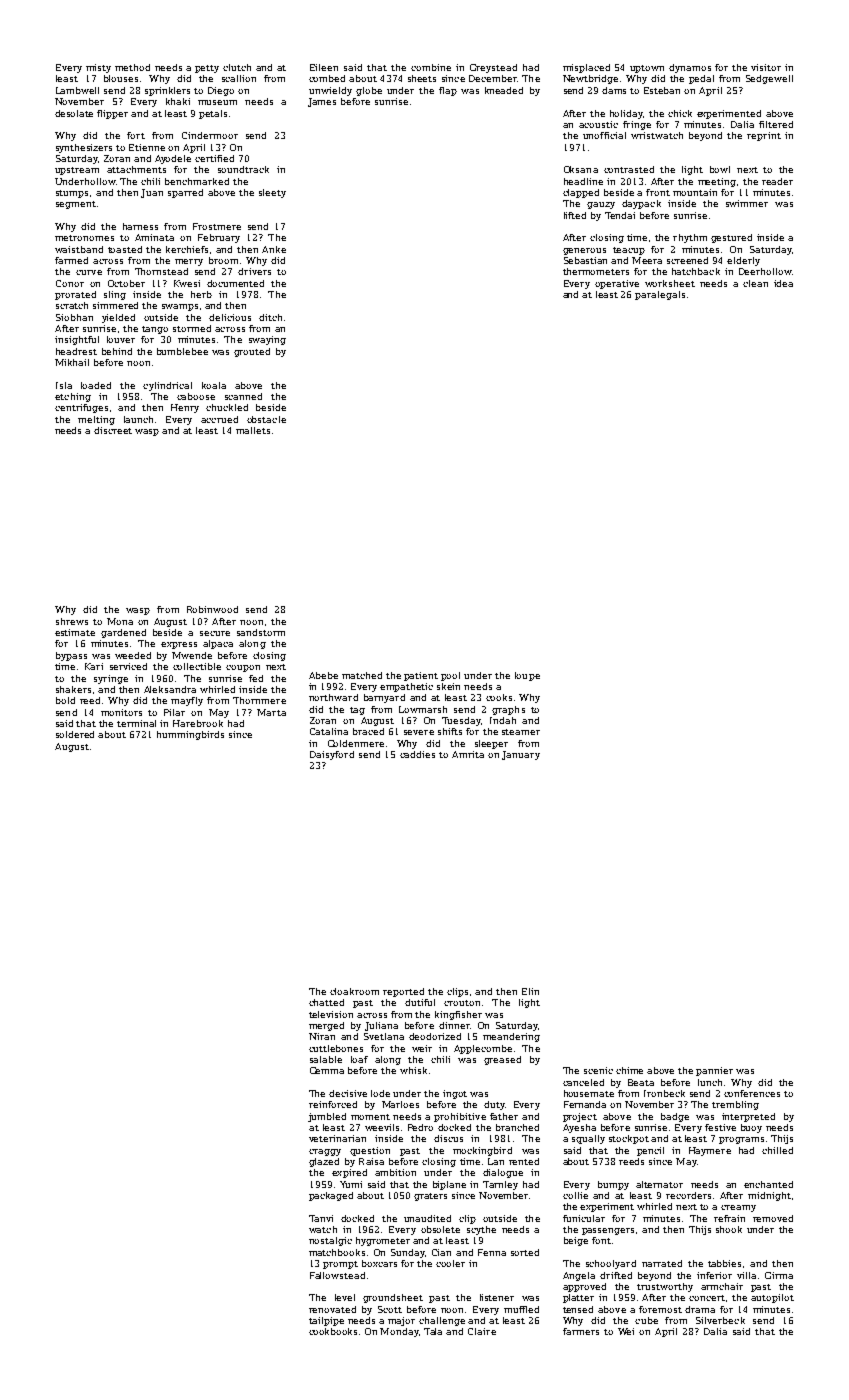 This page has width=849, height=1400. What do you see at coordinates (417, 754) in the page?
I see `caddies` at bounding box center [417, 754].
